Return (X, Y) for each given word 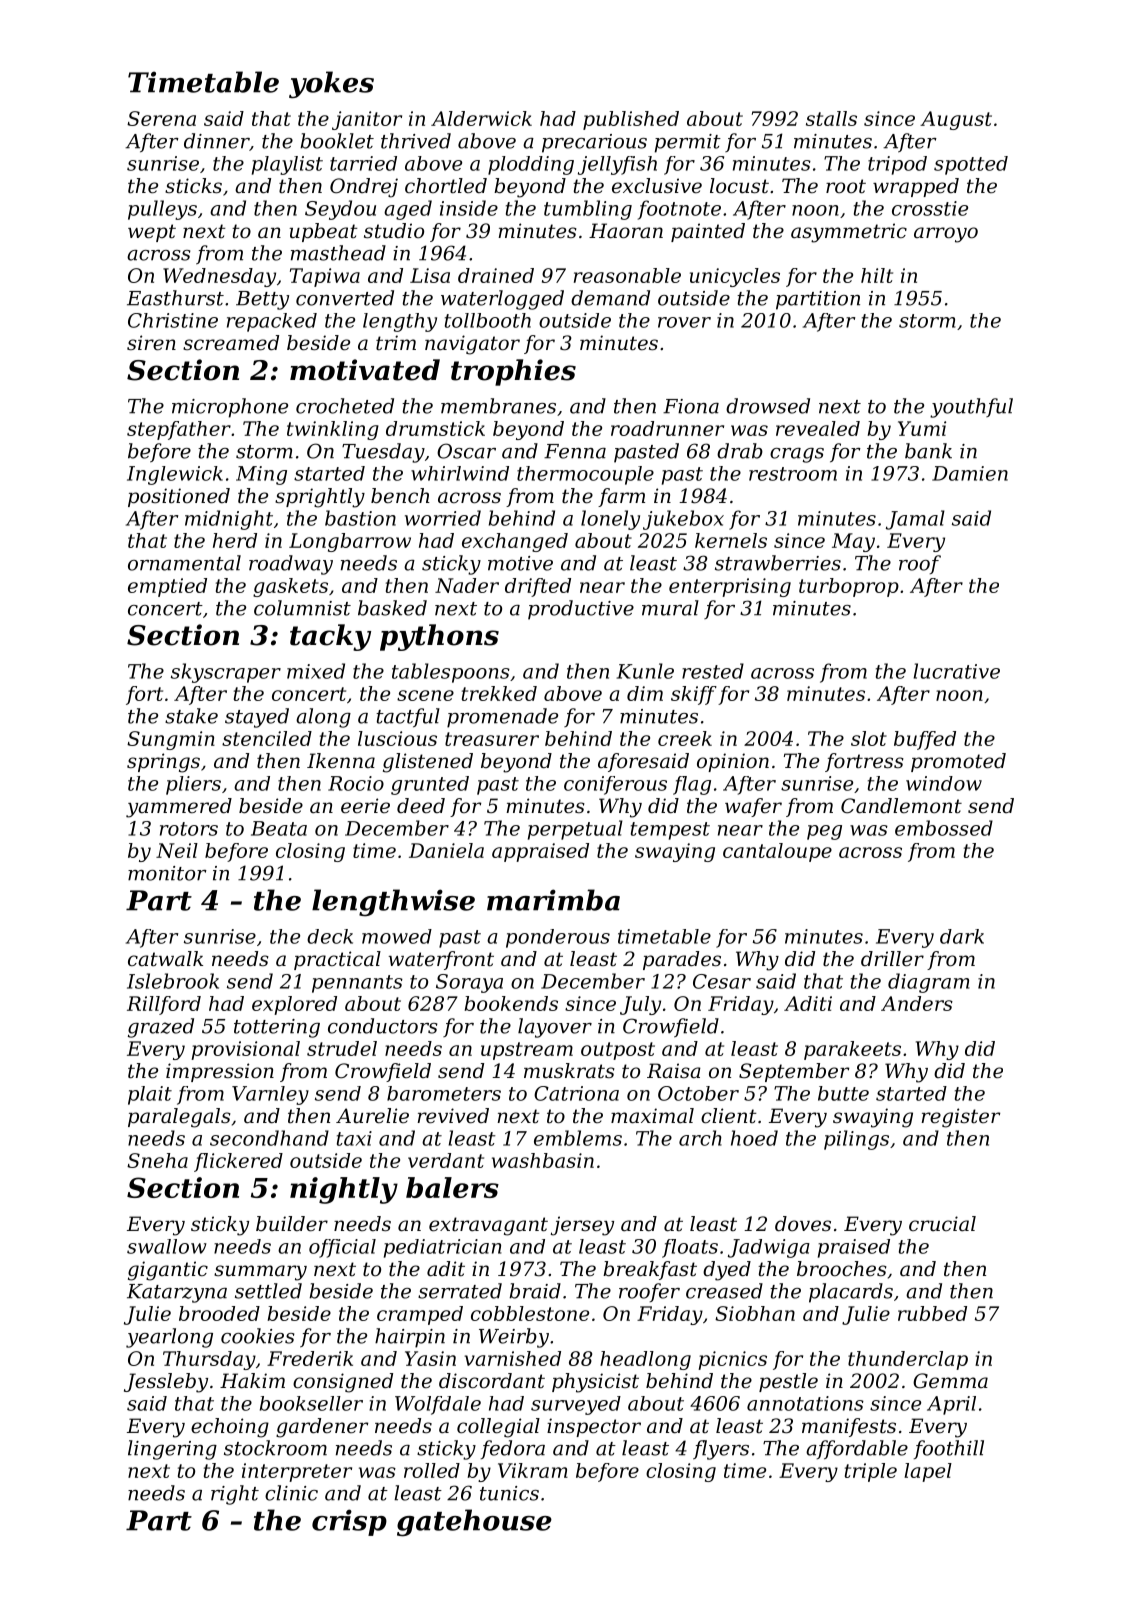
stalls (831, 118)
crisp (349, 1522)
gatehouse (474, 1523)
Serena (161, 118)
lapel (928, 1472)
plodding (531, 165)
